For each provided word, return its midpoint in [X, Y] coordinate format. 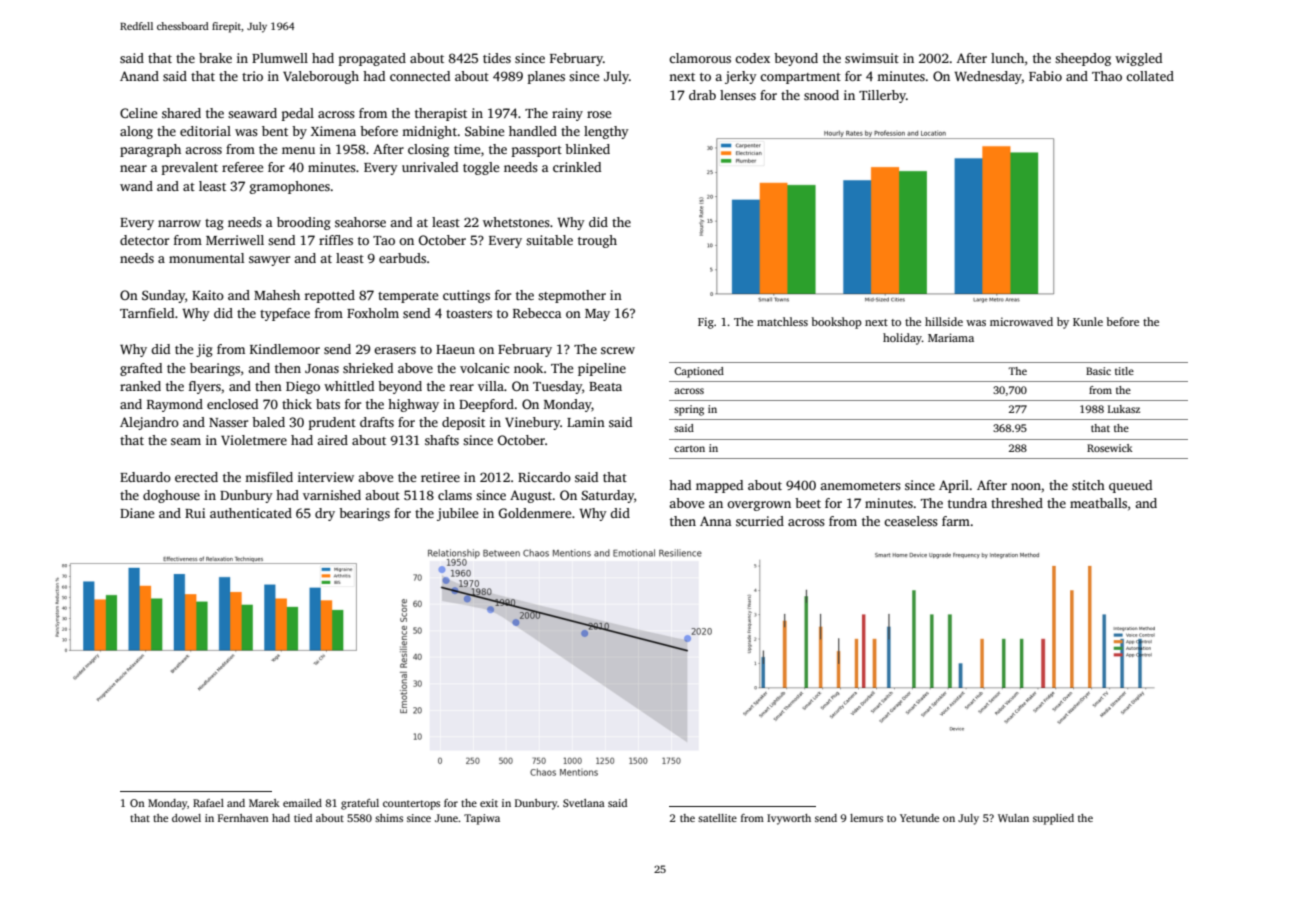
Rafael [208, 803]
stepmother [572, 296]
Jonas [322, 368]
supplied [1053, 819]
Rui [195, 513]
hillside [944, 321]
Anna [716, 521]
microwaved [1021, 321]
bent [275, 131]
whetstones [516, 222]
